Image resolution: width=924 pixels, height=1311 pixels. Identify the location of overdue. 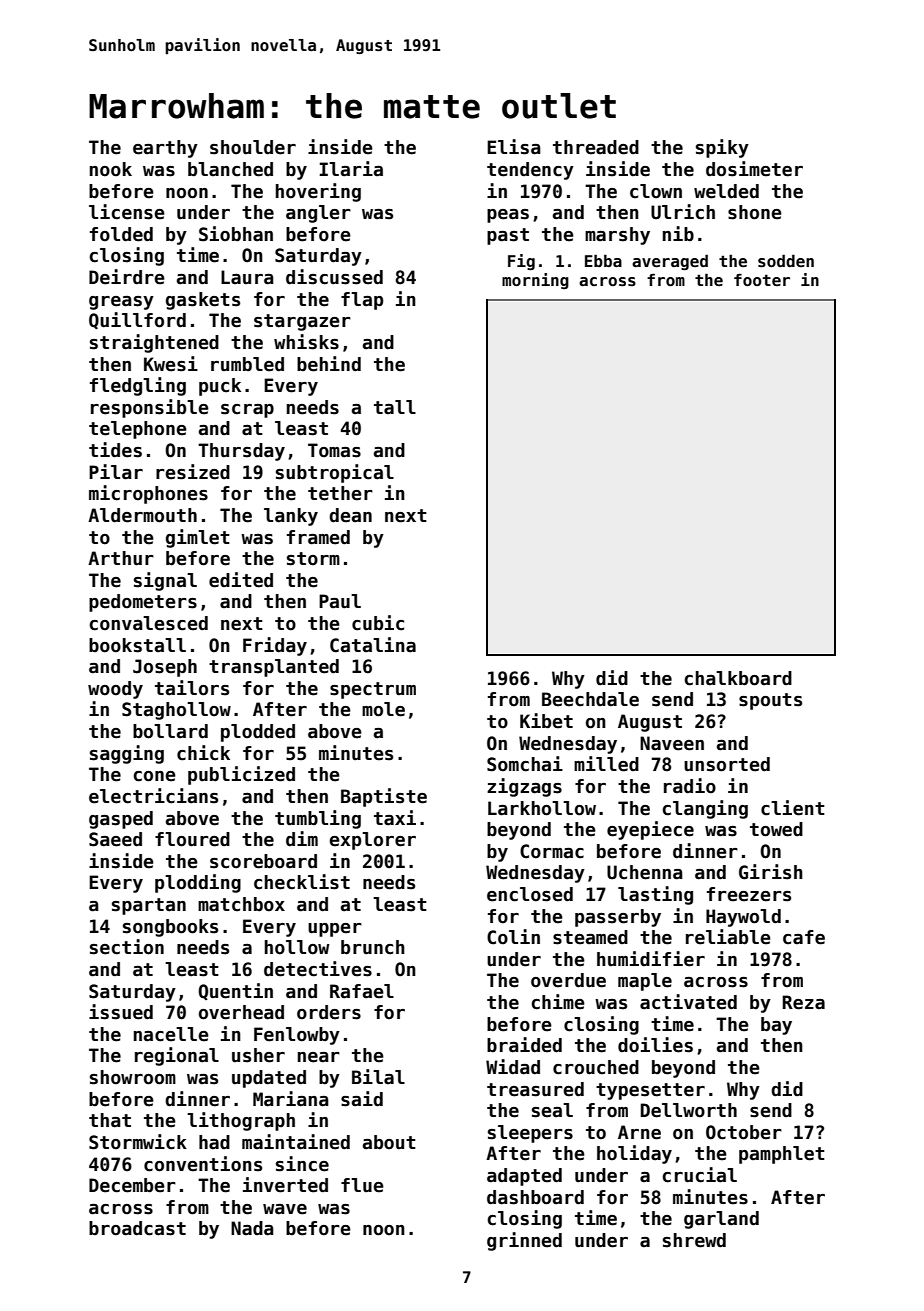
(568, 980).
